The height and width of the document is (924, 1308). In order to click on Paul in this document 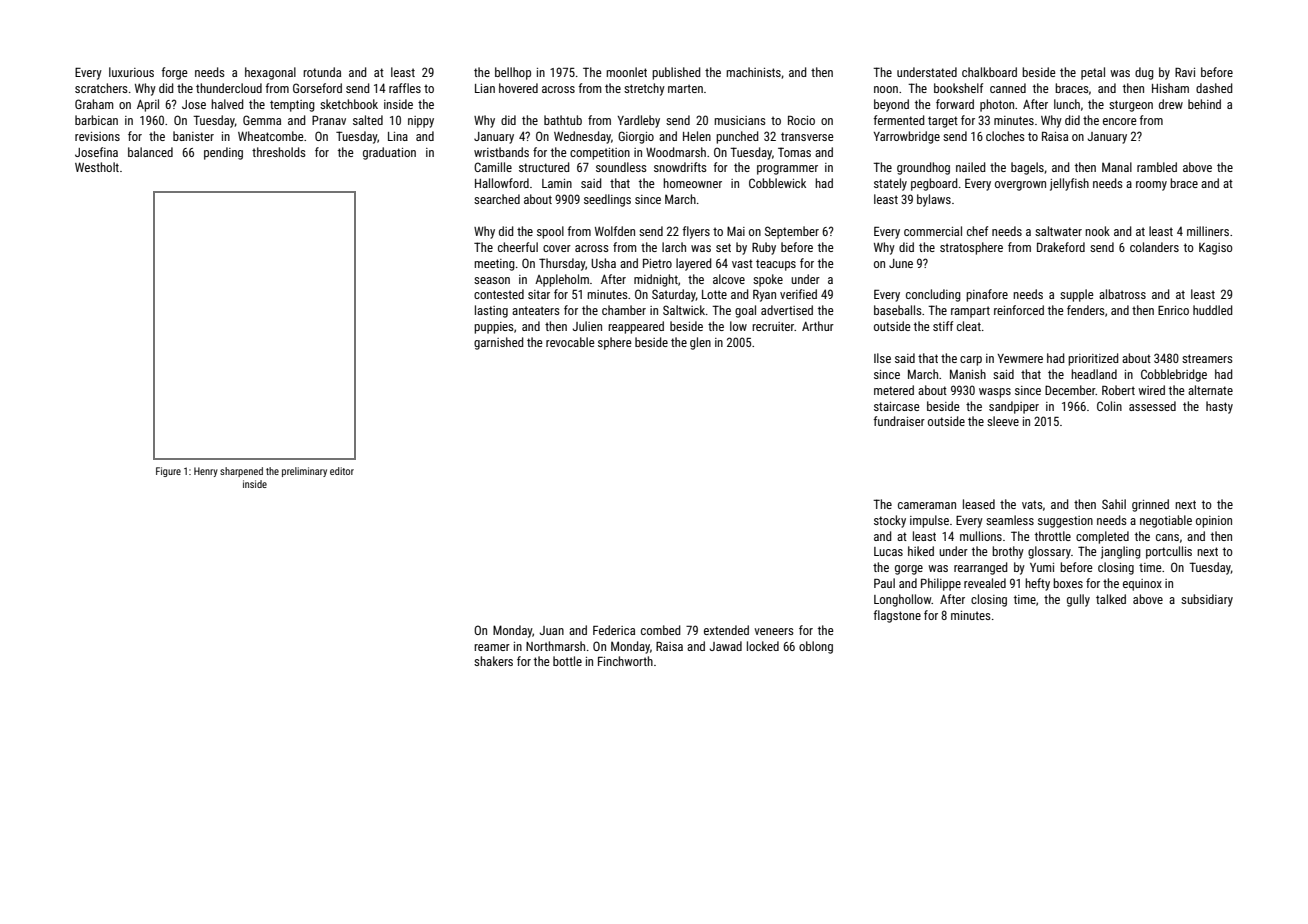, I will do `click(884, 583)`.
